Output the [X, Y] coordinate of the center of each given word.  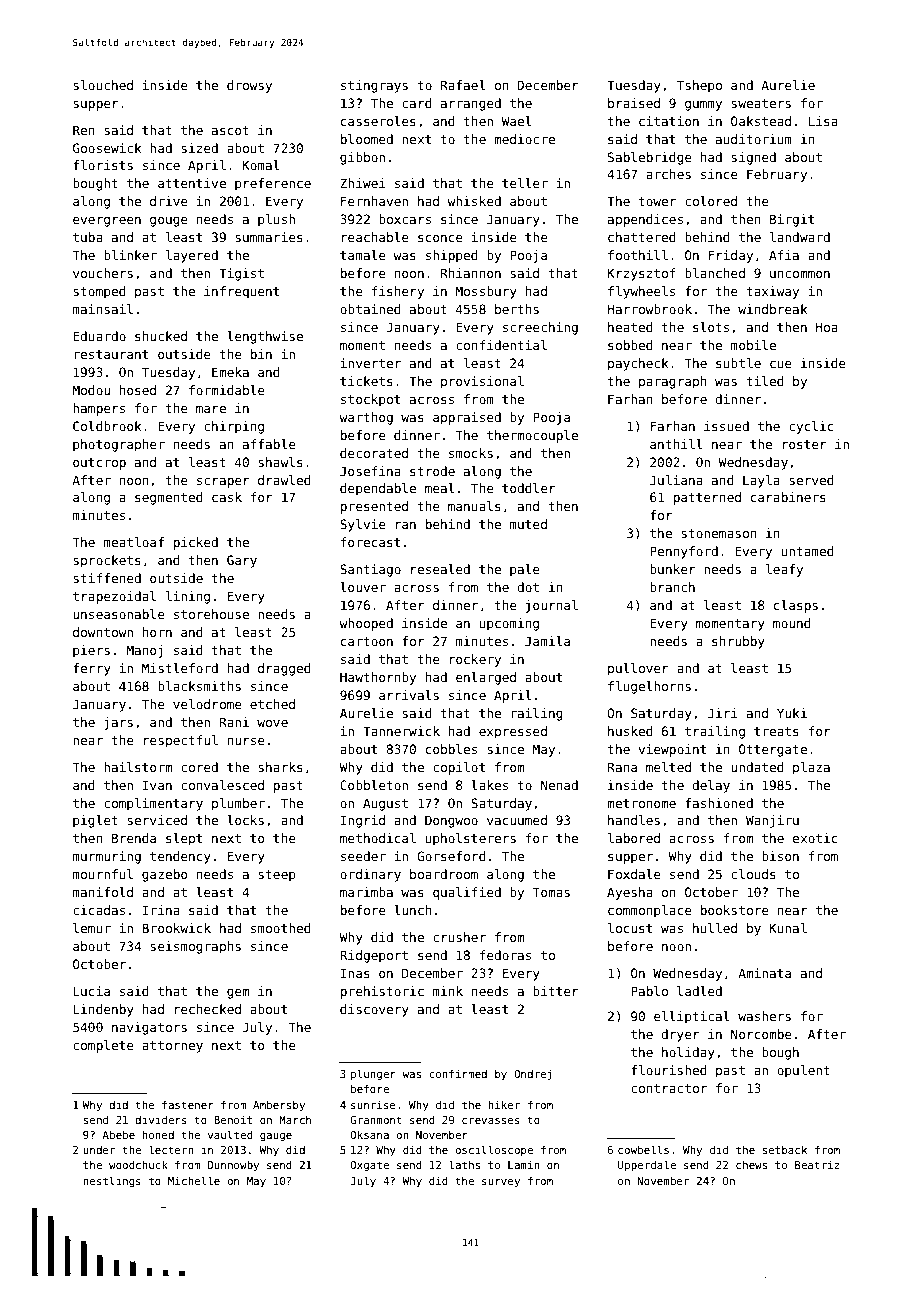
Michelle [194, 1180]
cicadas [99, 910]
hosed [138, 390]
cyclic [811, 427]
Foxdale [634, 874]
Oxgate [369, 1166]
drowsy [249, 86]
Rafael [463, 85]
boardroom [444, 874]
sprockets [107, 561]
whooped [366, 624]
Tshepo [699, 86]
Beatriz [817, 1164]
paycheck [638, 364]
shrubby [738, 642]
